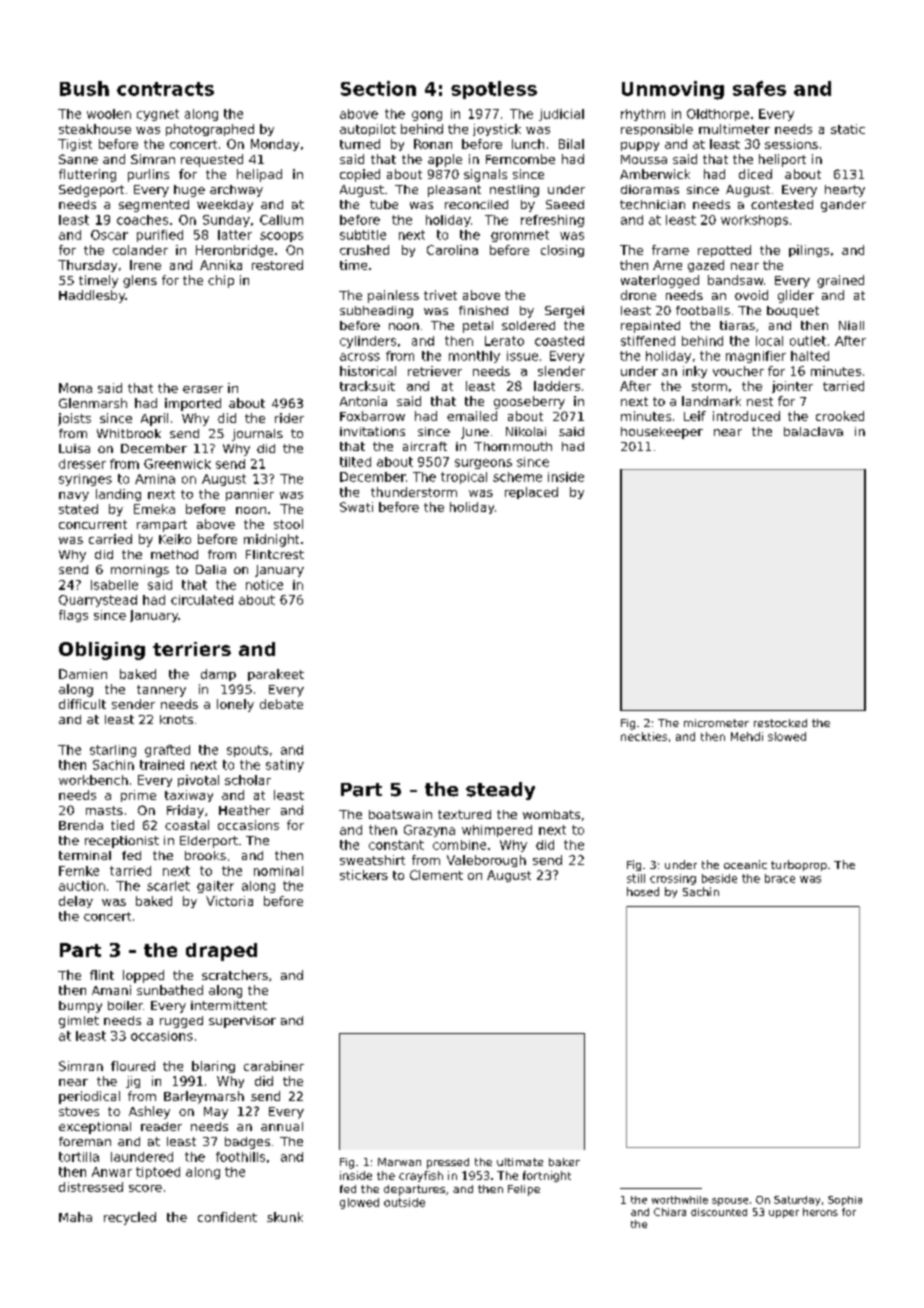 The image size is (924, 1308). I want to click on safes, so click(759, 88).
